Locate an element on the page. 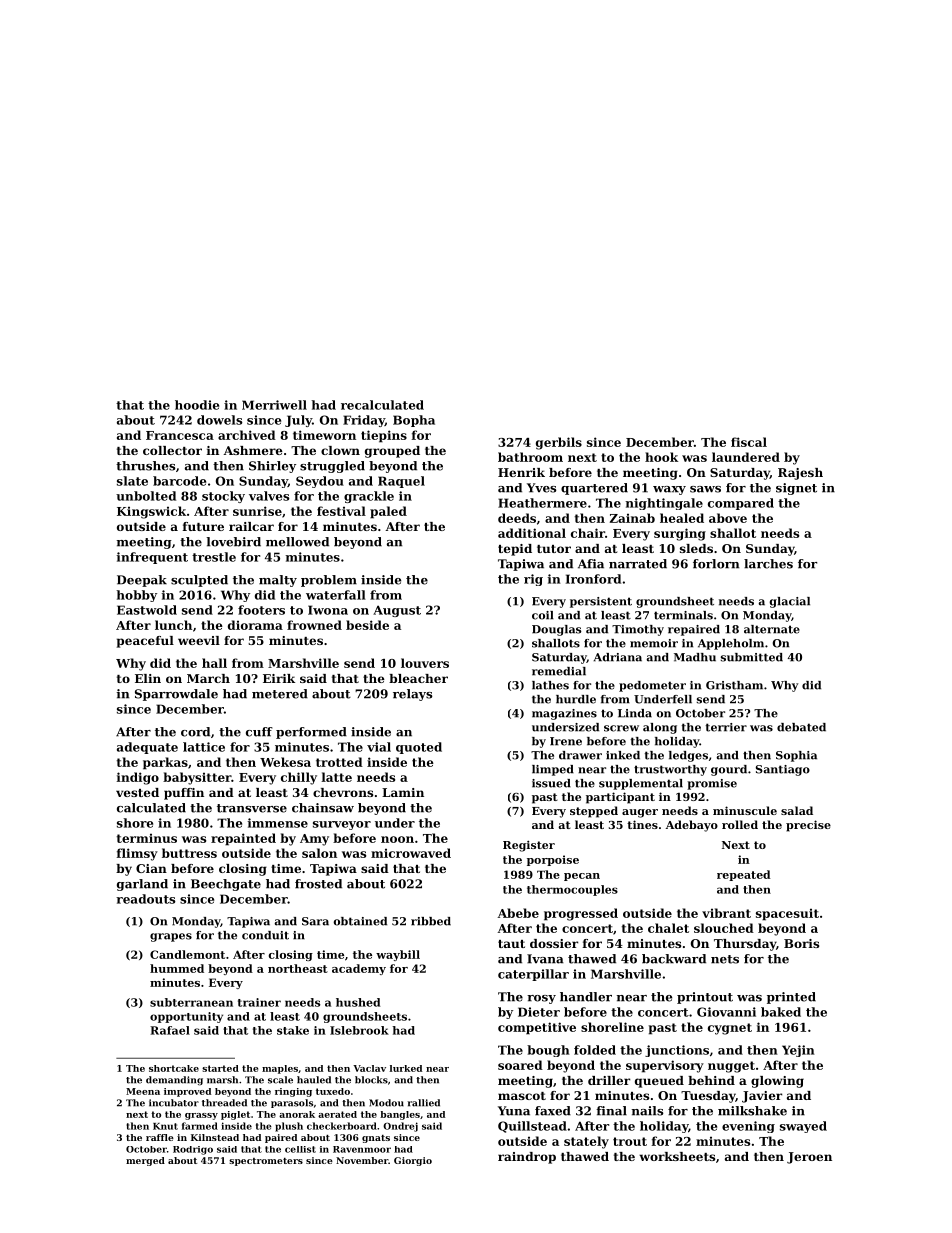 The width and height of the image is (952, 1233). signet is located at coordinates (796, 489).
